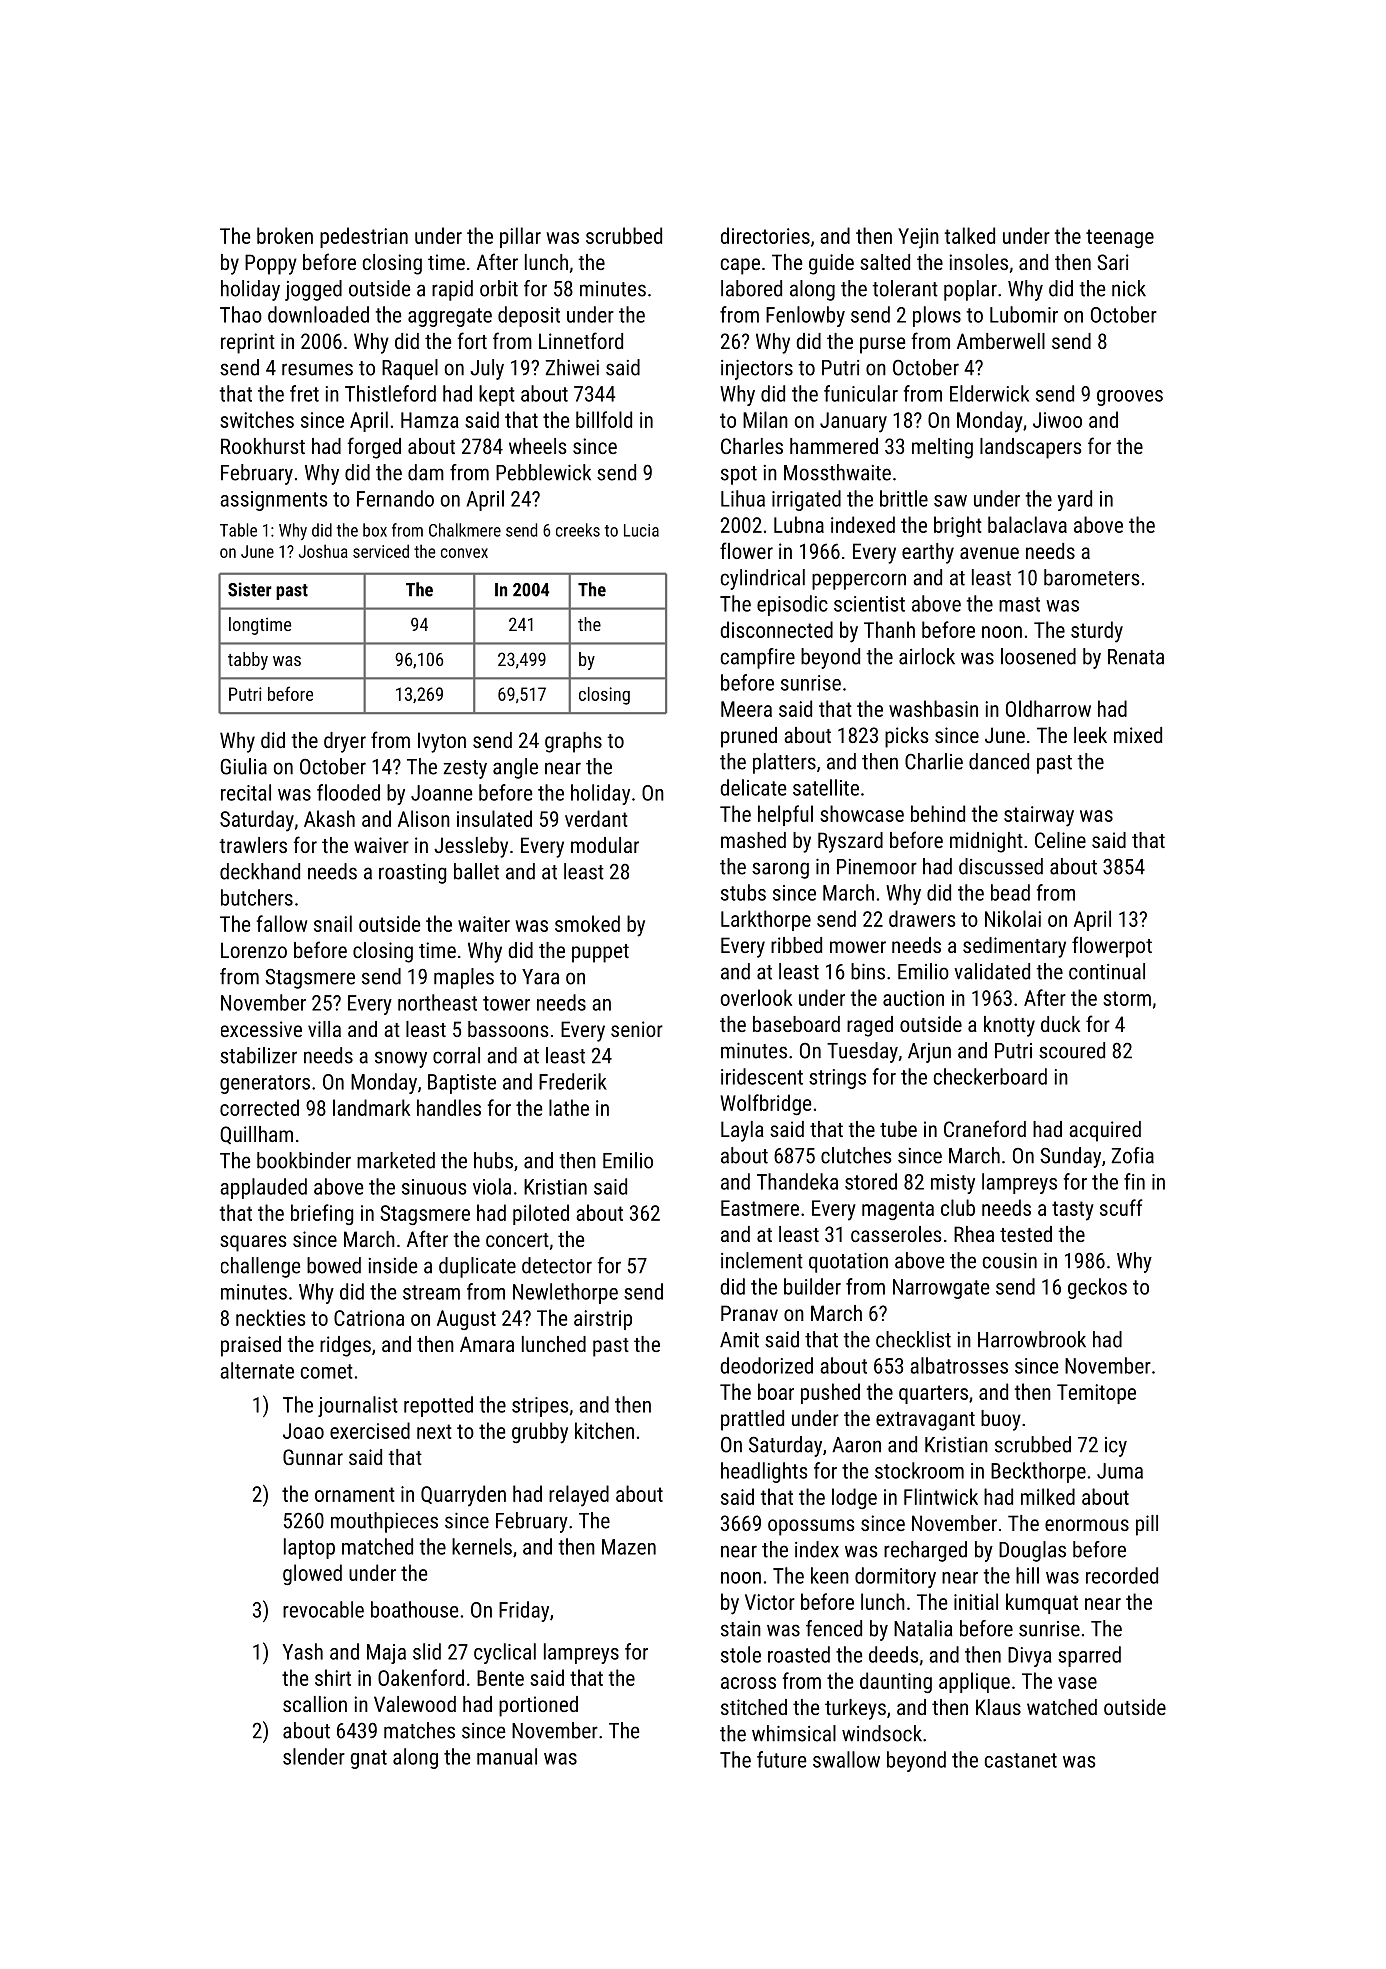  What do you see at coordinates (811, 1527) in the screenshot?
I see `opossums` at bounding box center [811, 1527].
